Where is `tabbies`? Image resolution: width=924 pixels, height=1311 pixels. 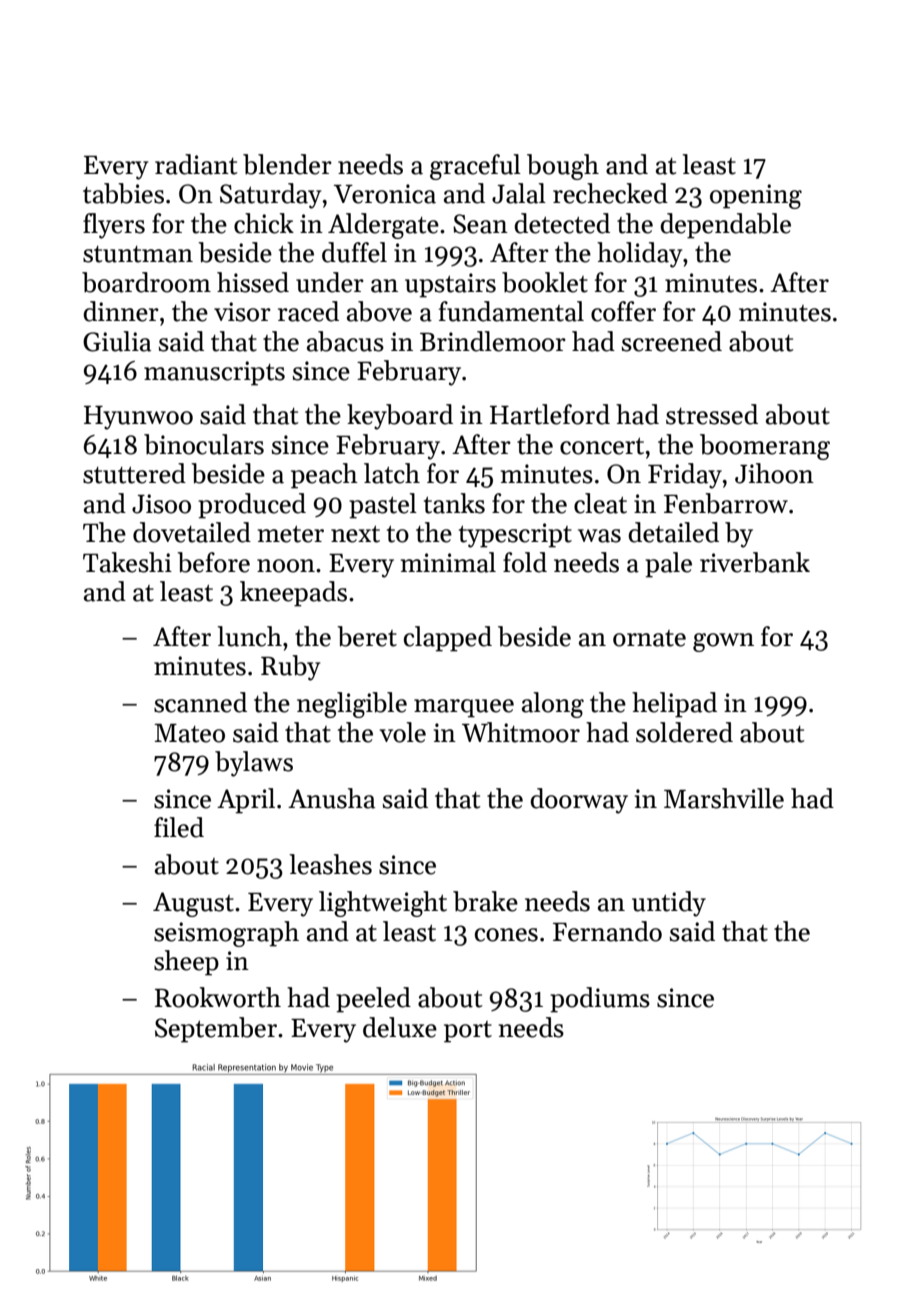 tabbies is located at coordinates (123, 193).
